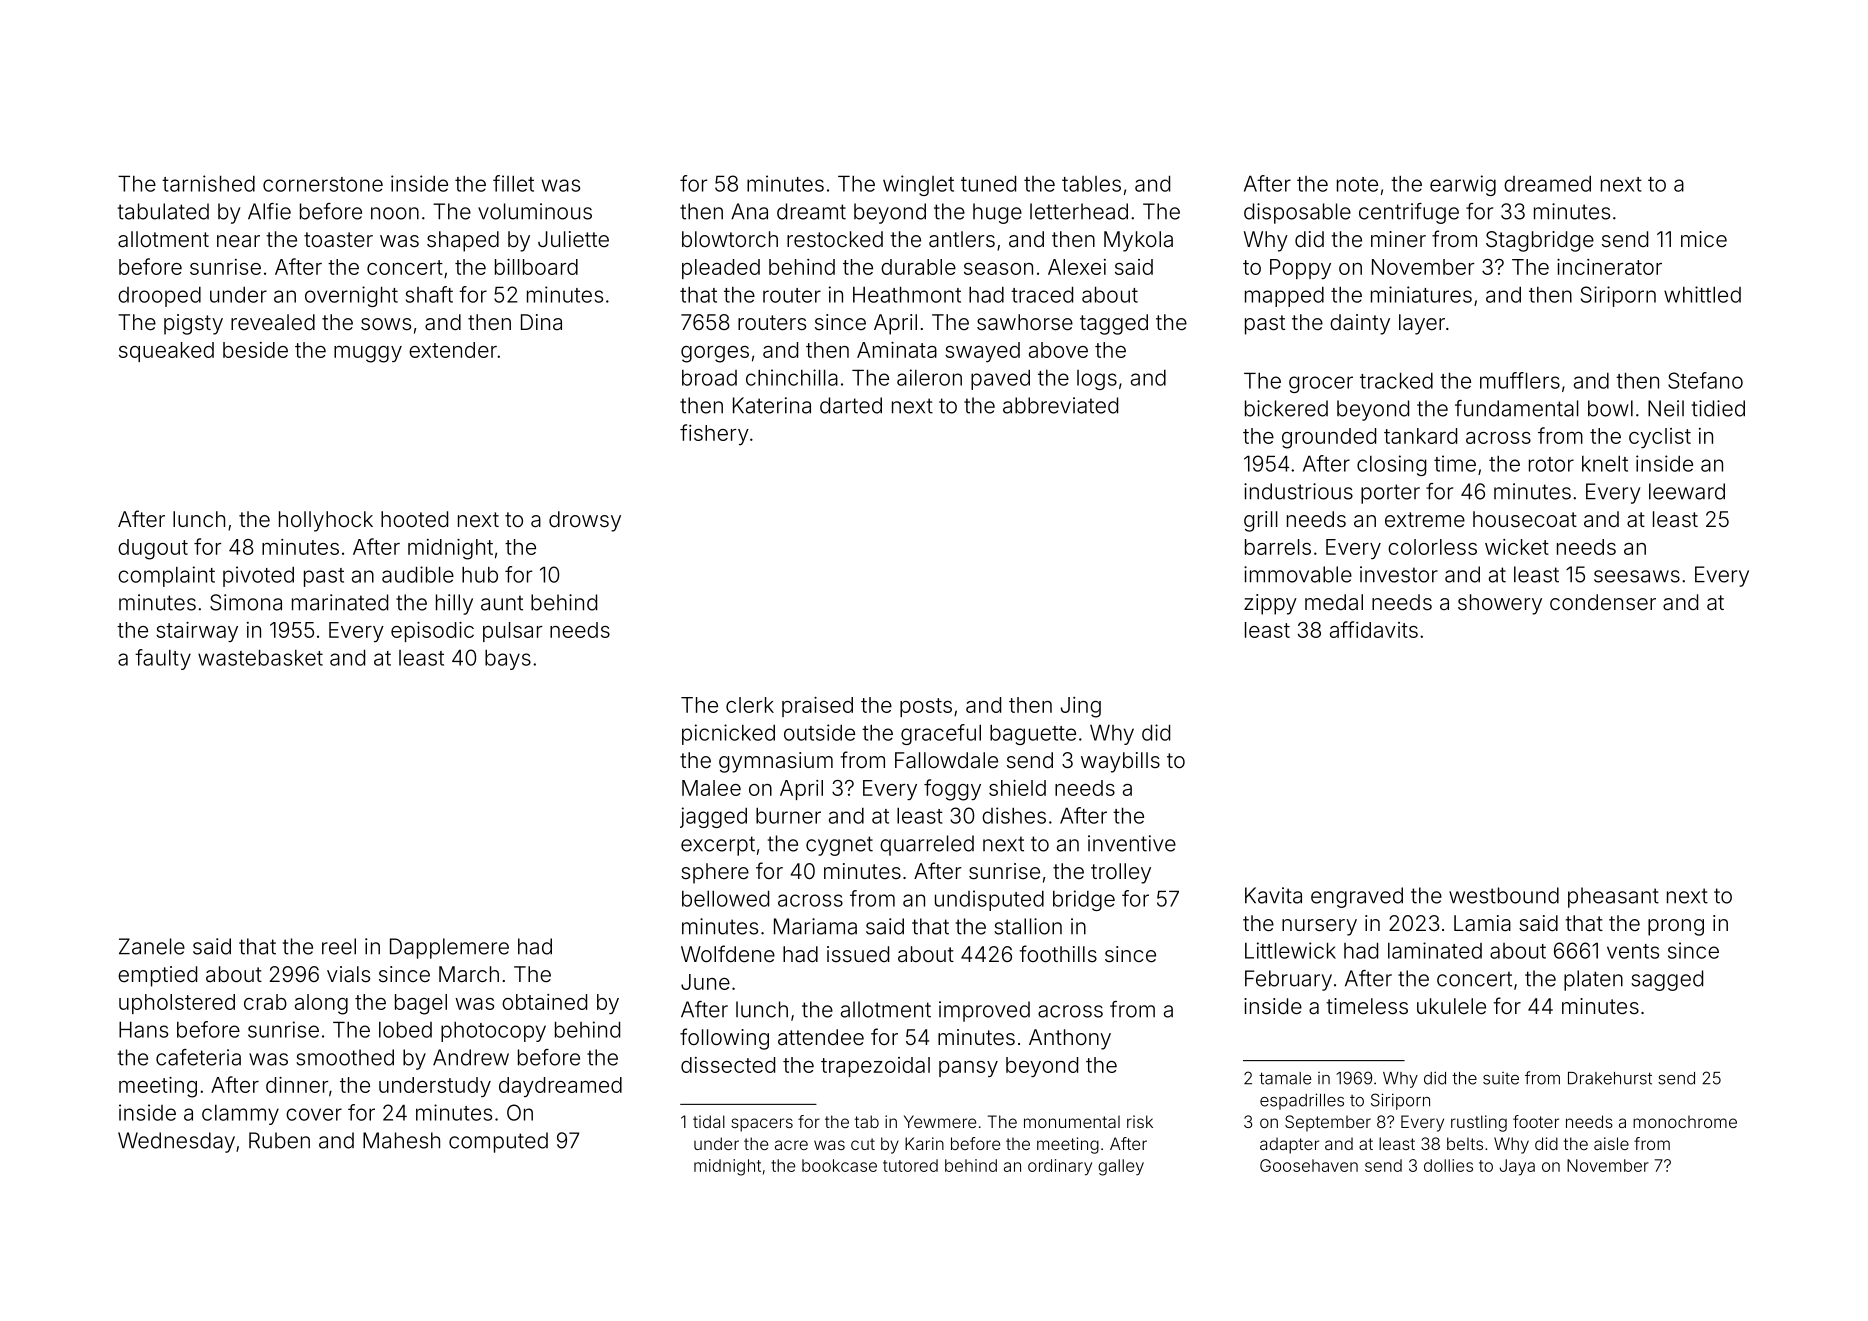  What do you see at coordinates (323, 184) in the screenshot?
I see `cornerstone` at bounding box center [323, 184].
